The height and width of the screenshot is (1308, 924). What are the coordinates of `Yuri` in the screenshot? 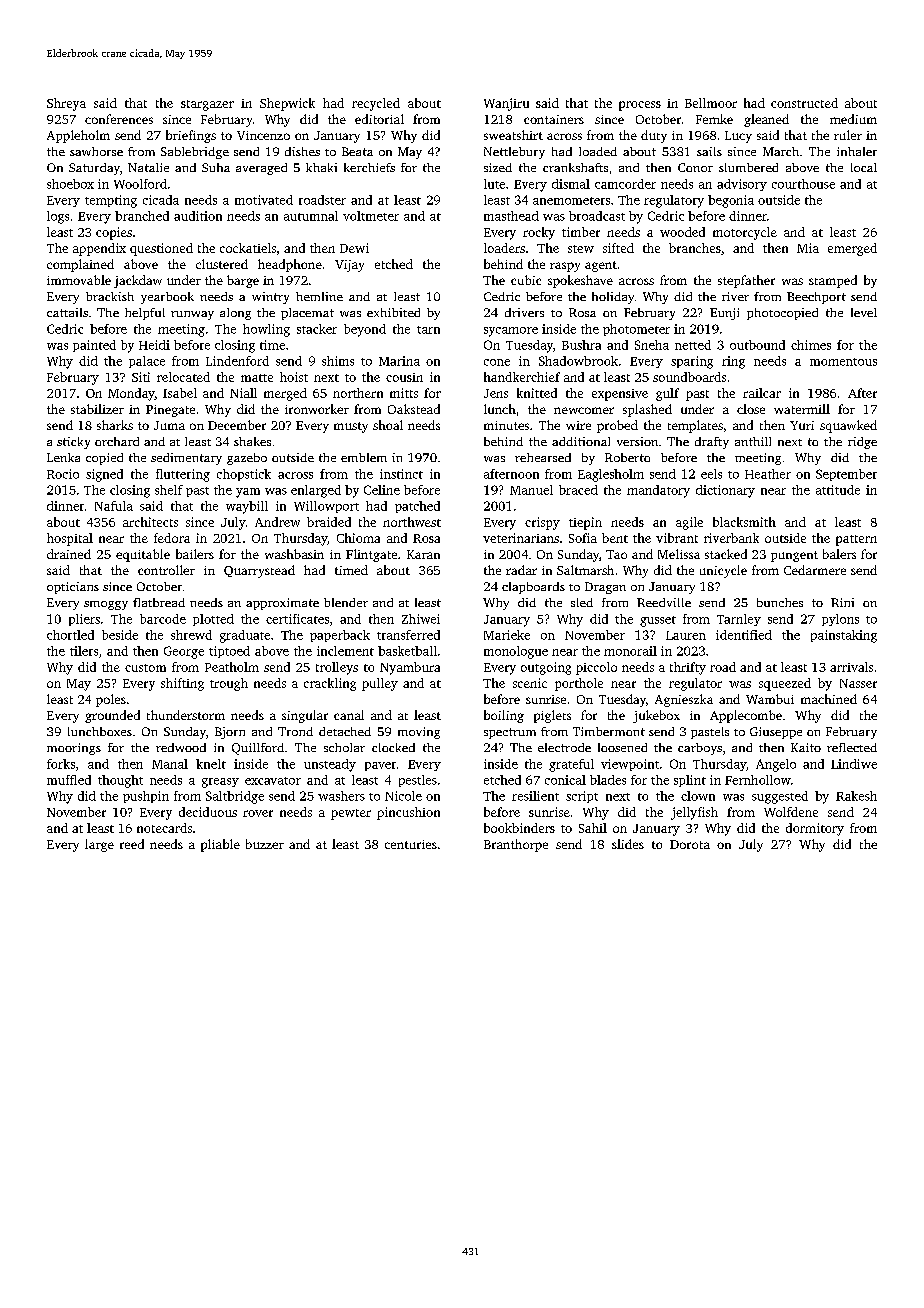 It's located at (802, 425).
